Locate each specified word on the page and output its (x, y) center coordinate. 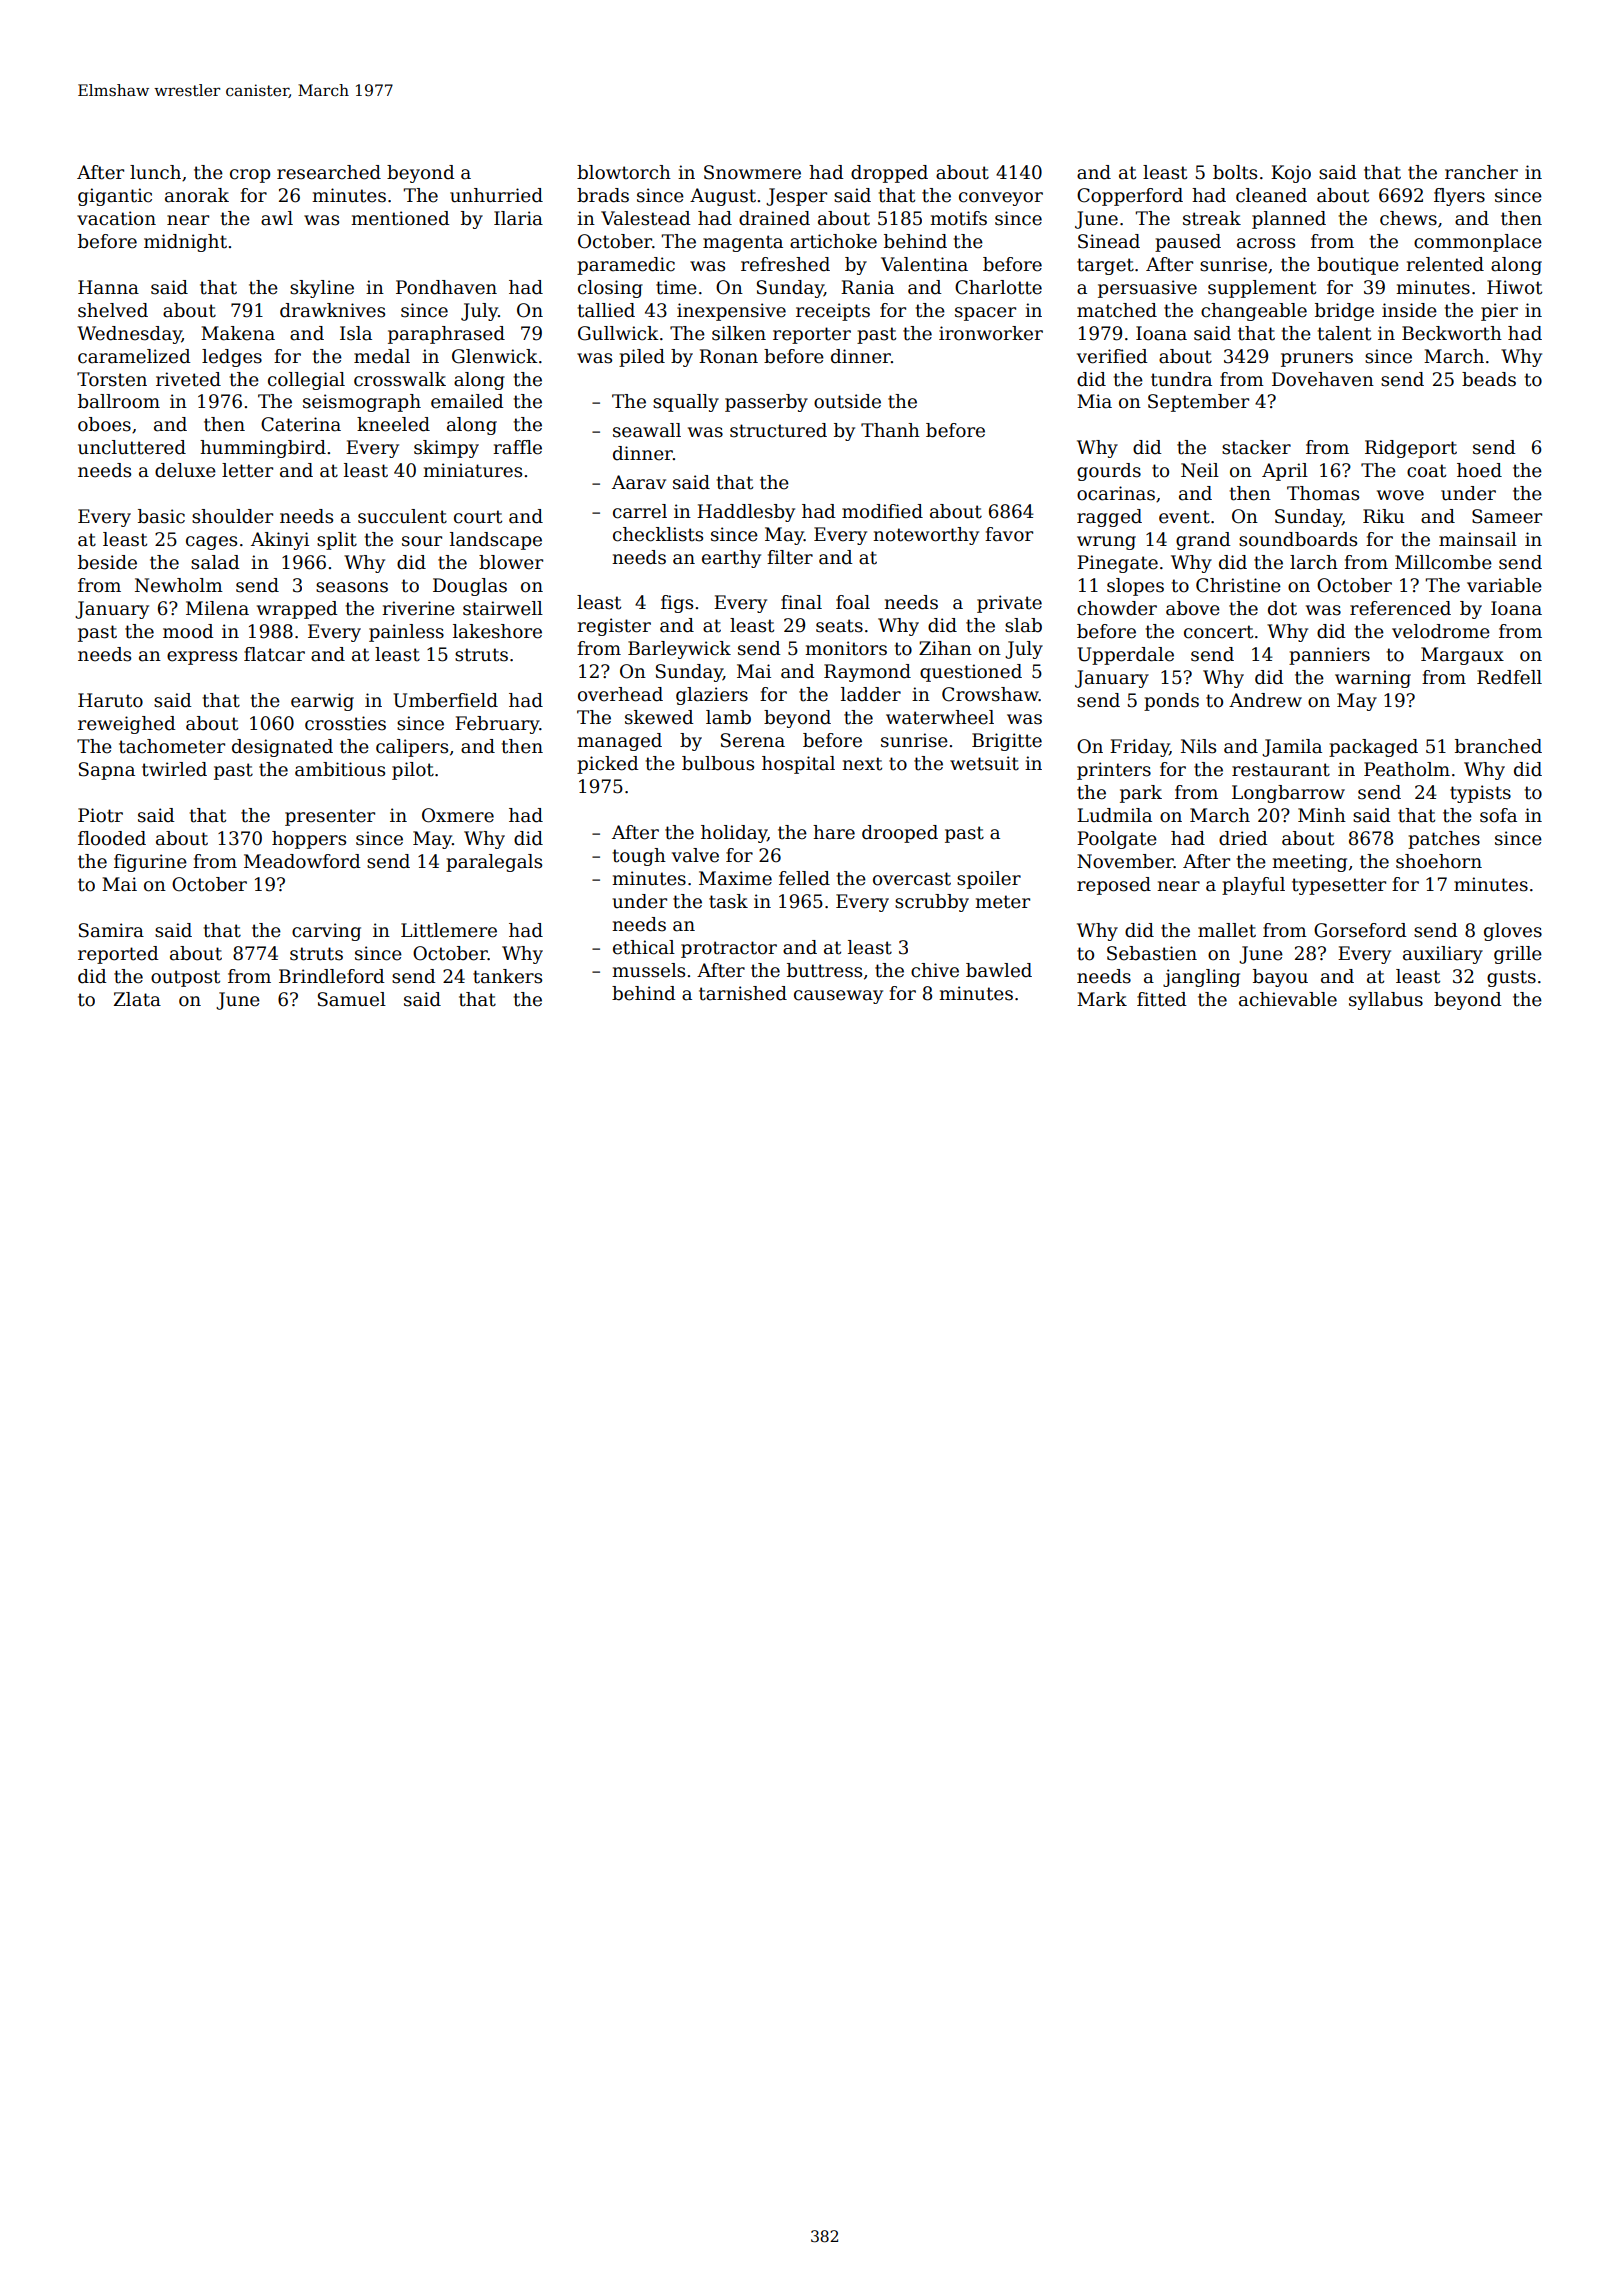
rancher (1481, 172)
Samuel (352, 999)
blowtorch (624, 172)
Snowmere (752, 172)
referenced (1400, 608)
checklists (658, 534)
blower (511, 562)
